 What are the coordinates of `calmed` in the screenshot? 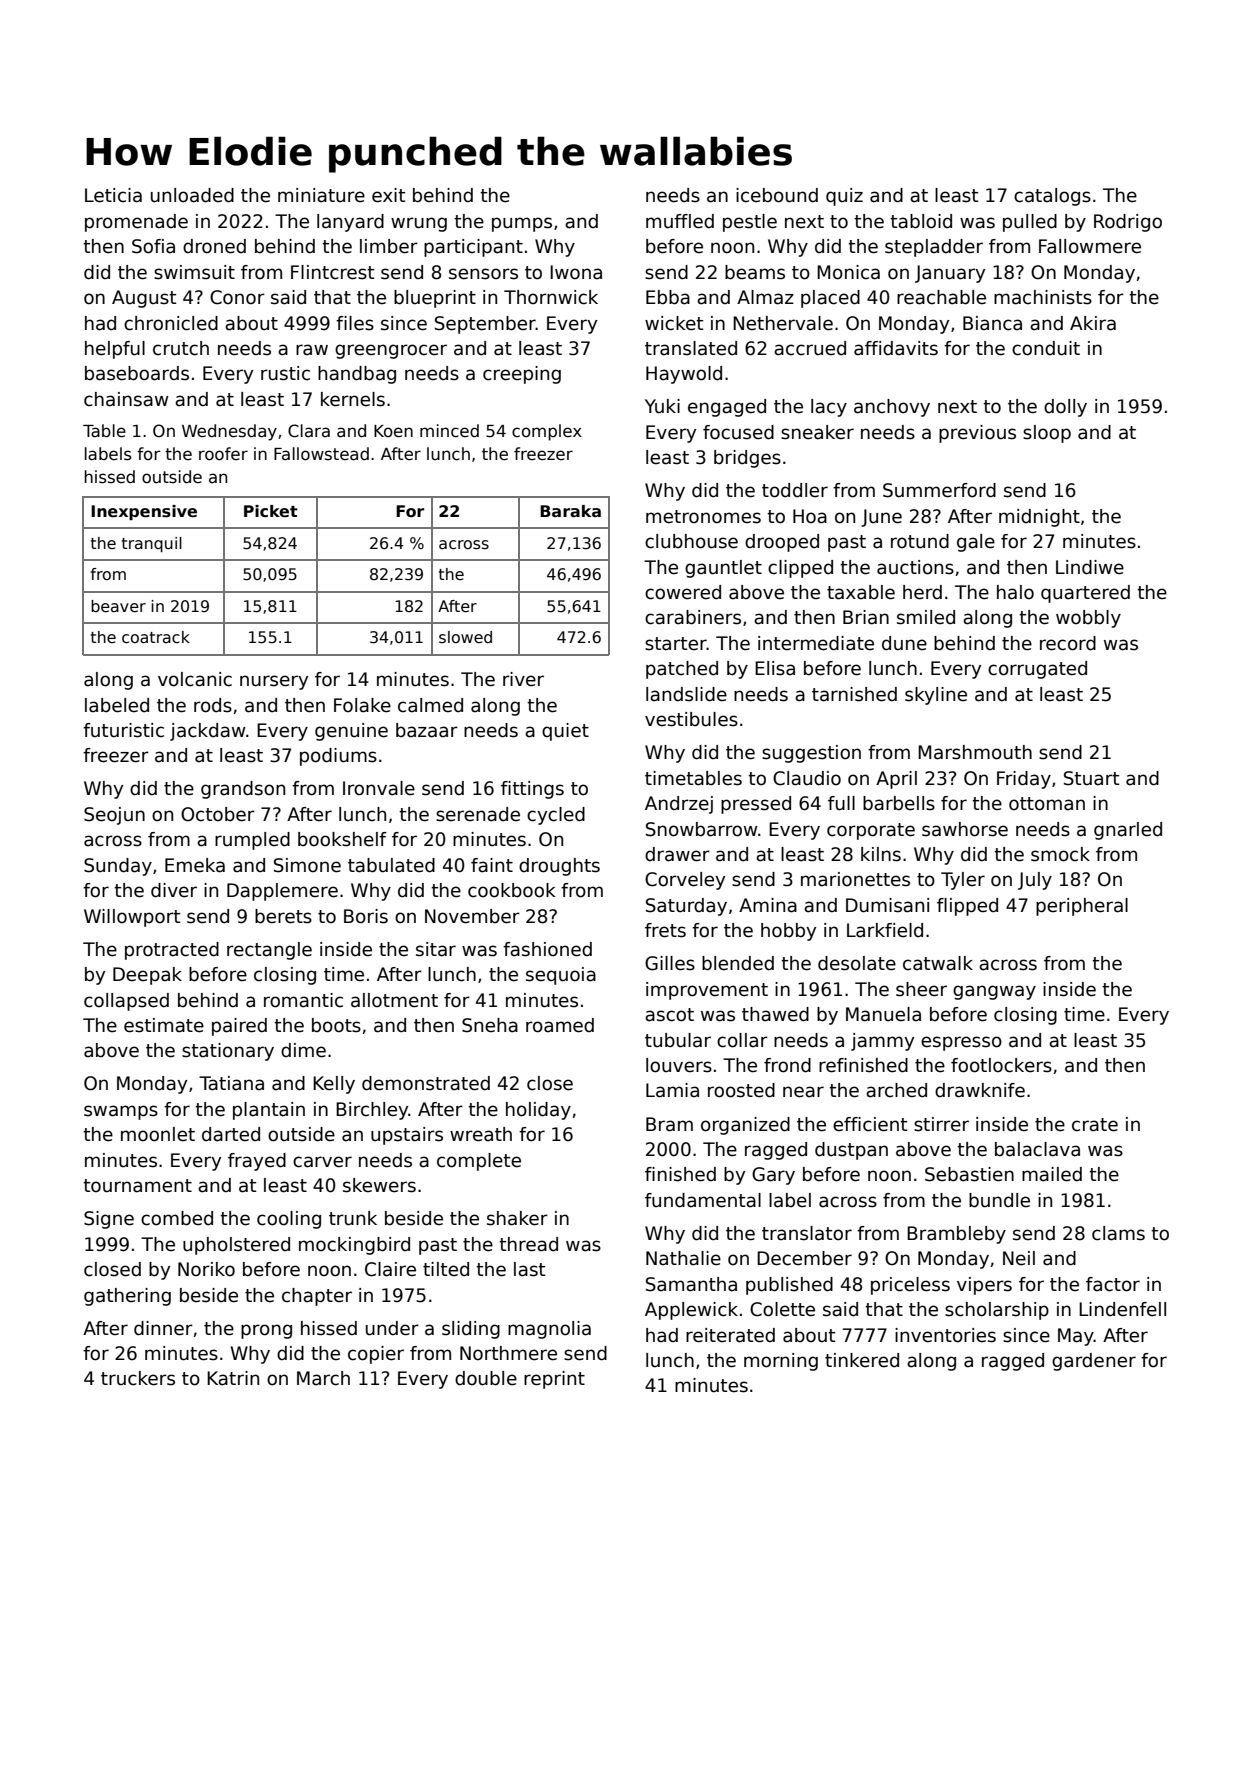 It's located at (430, 705).
